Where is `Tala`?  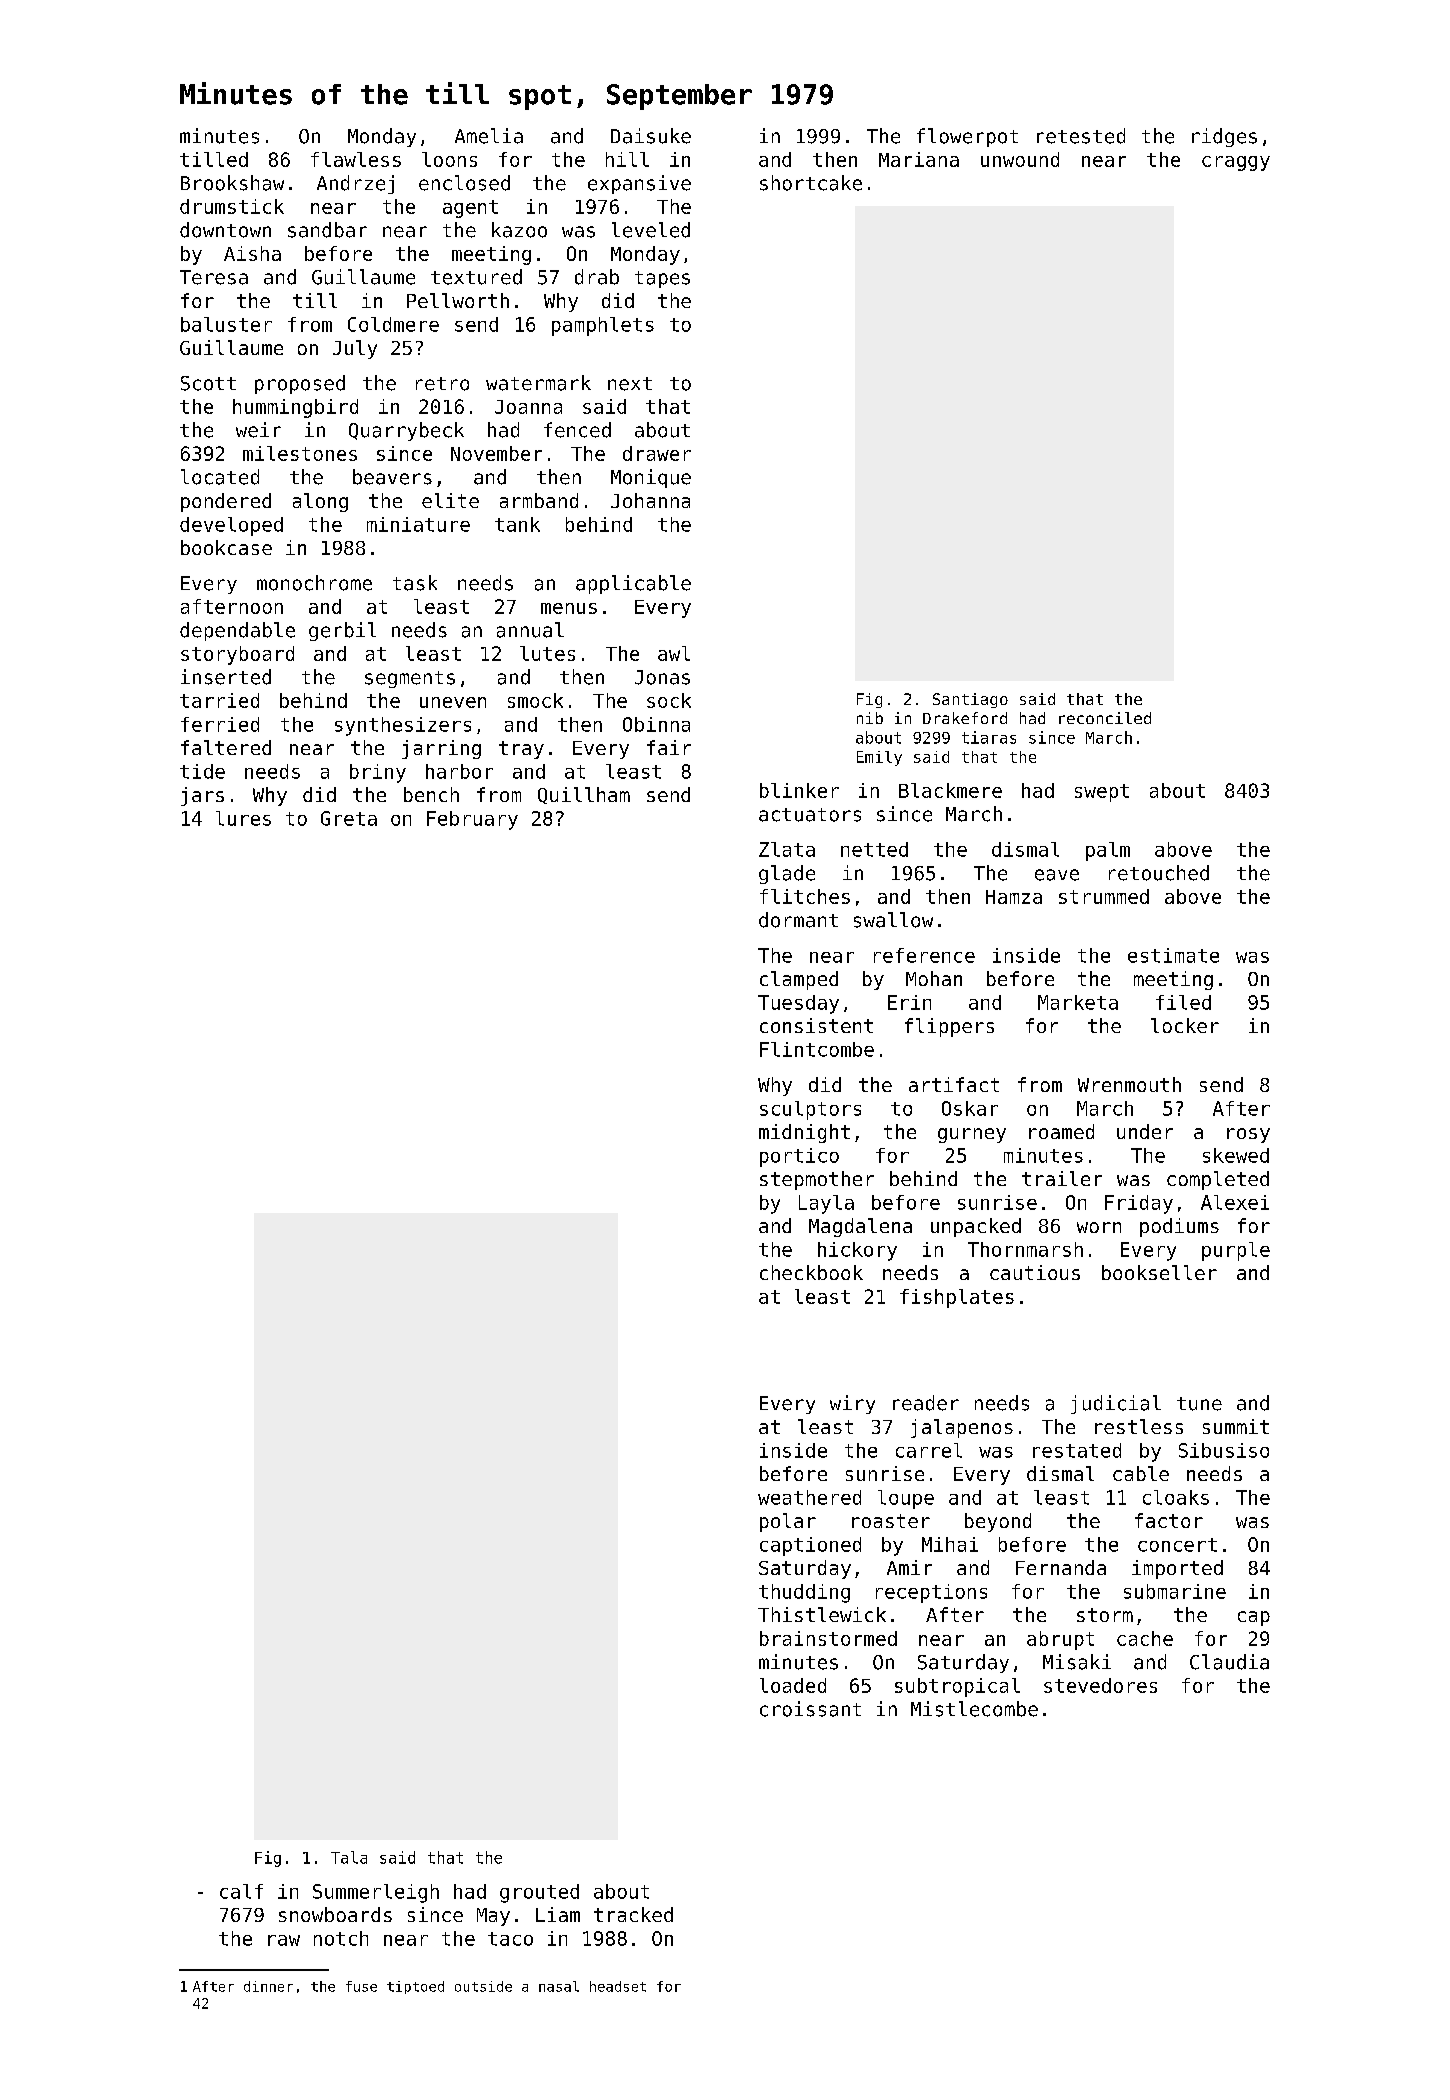 Tala is located at coordinates (349, 1857).
